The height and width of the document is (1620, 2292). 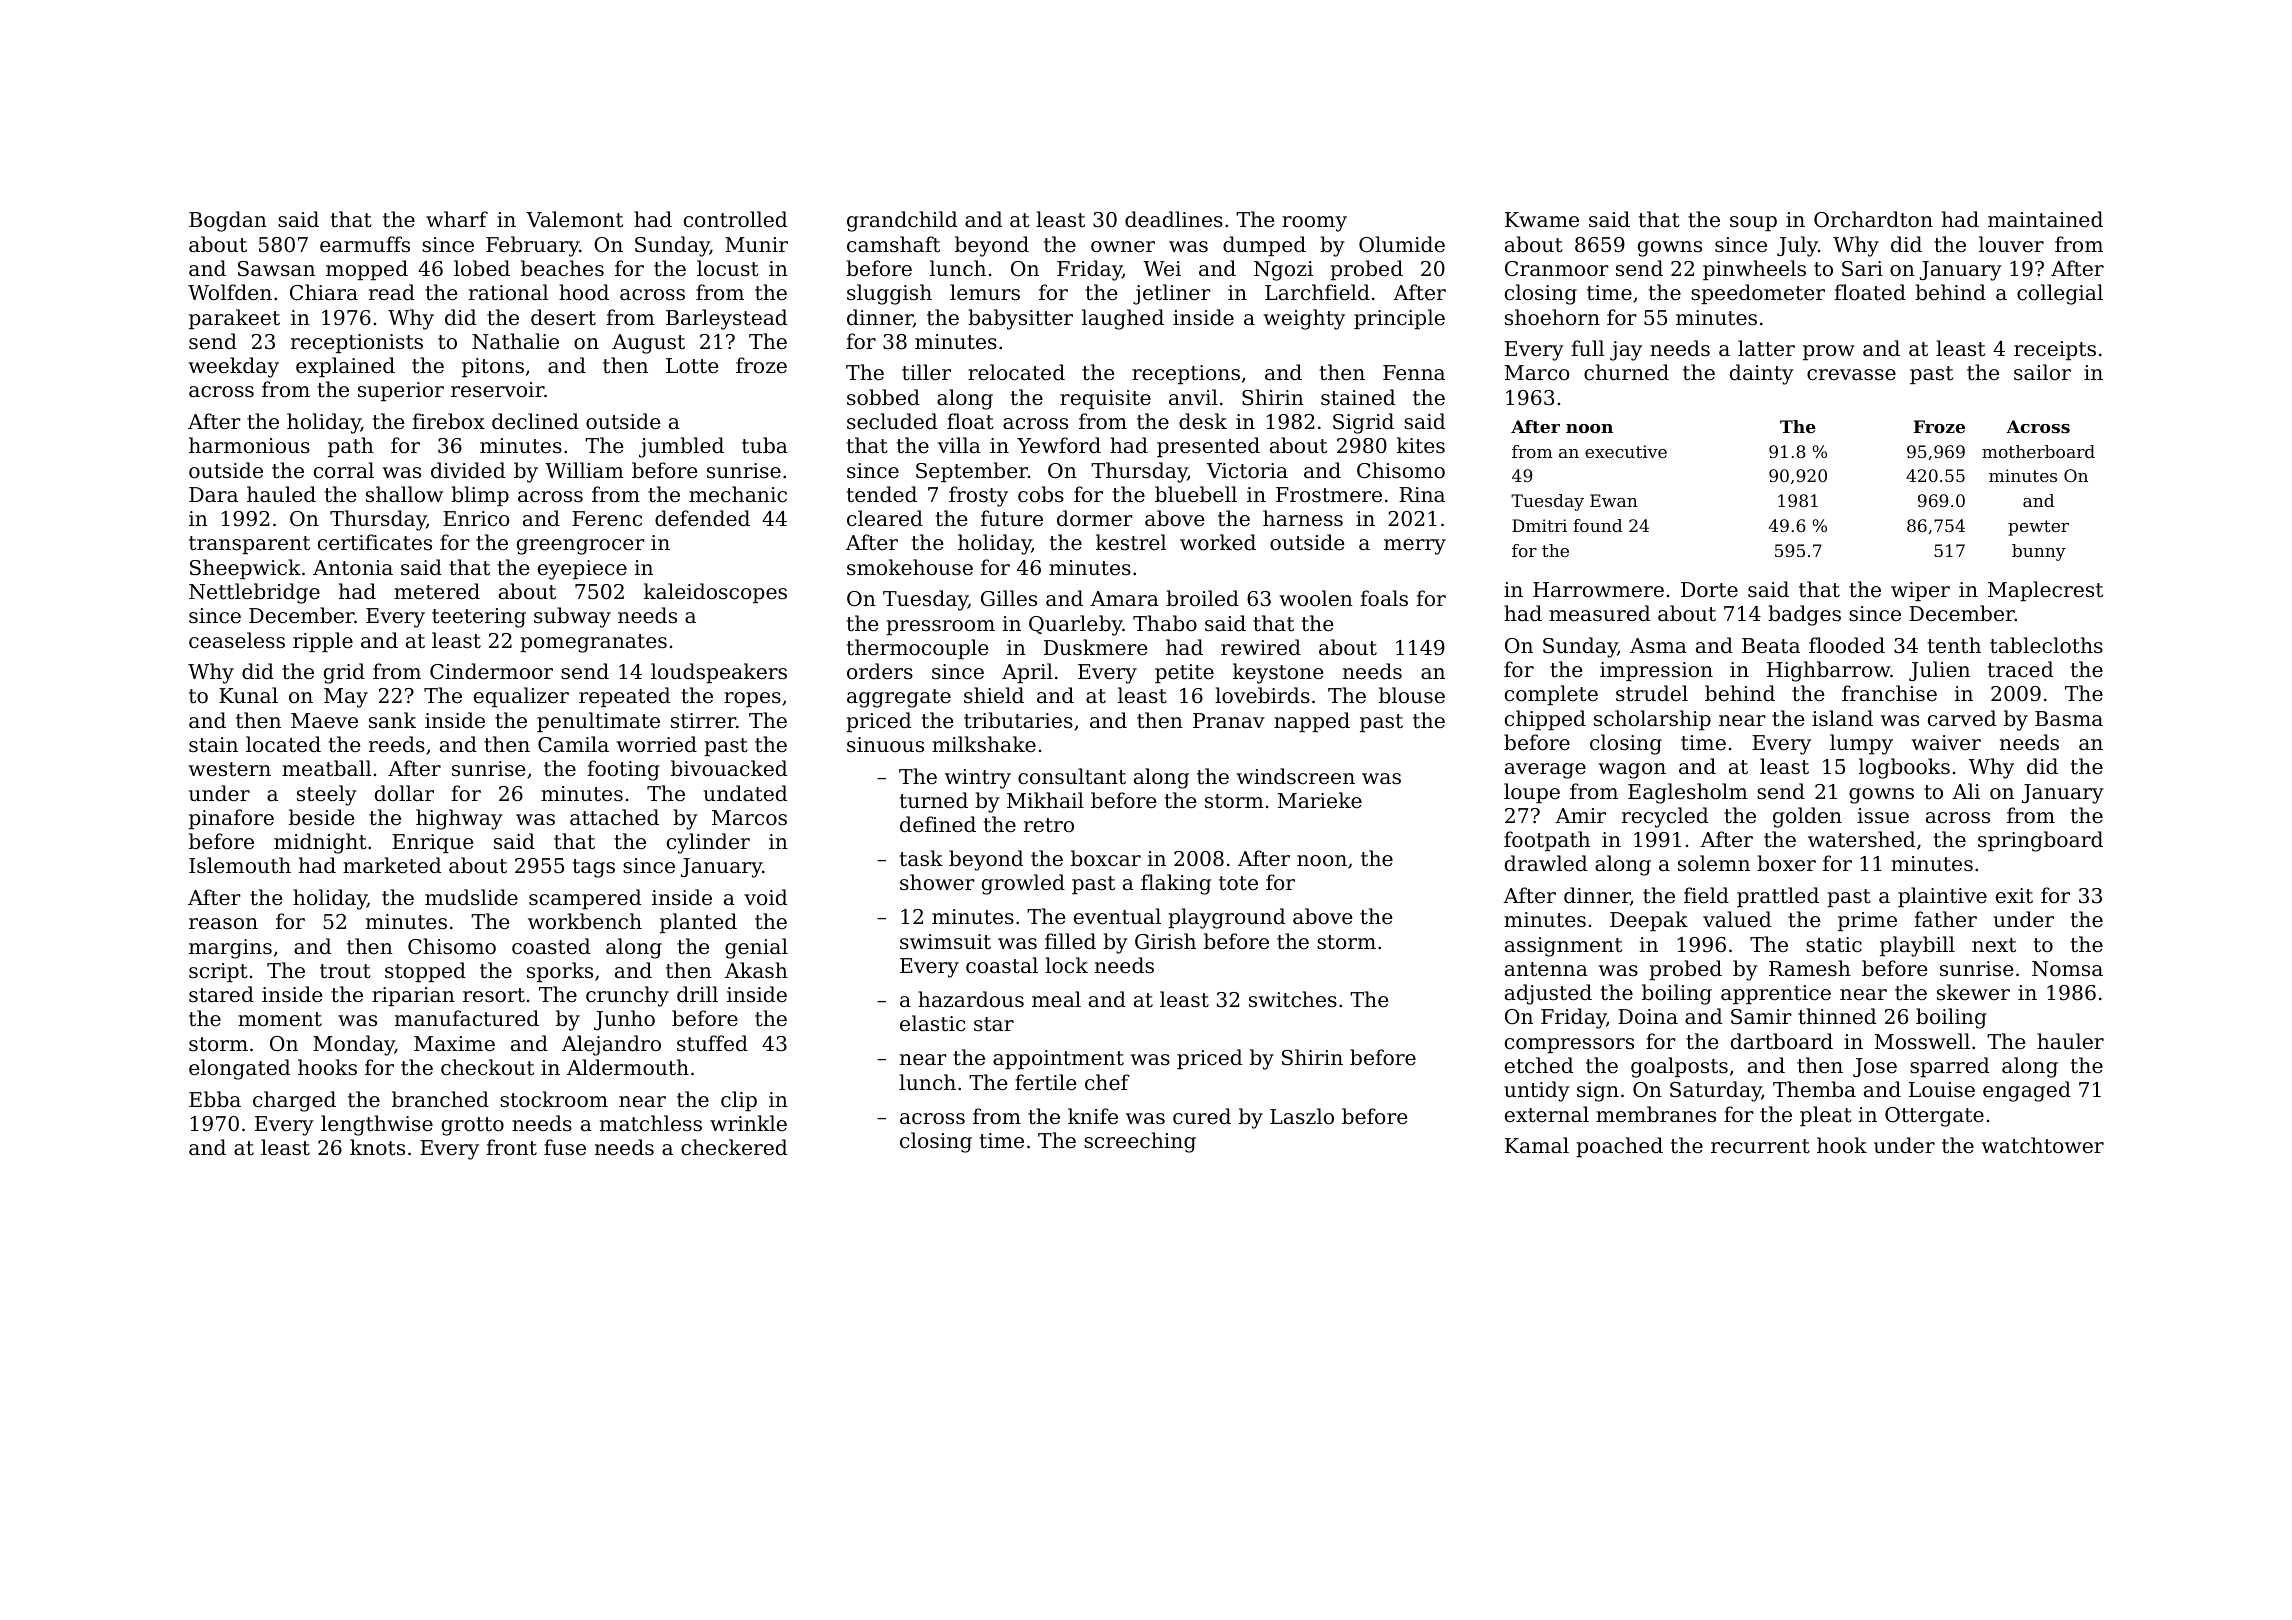 What do you see at coordinates (1883, 816) in the document?
I see `issue` at bounding box center [1883, 816].
